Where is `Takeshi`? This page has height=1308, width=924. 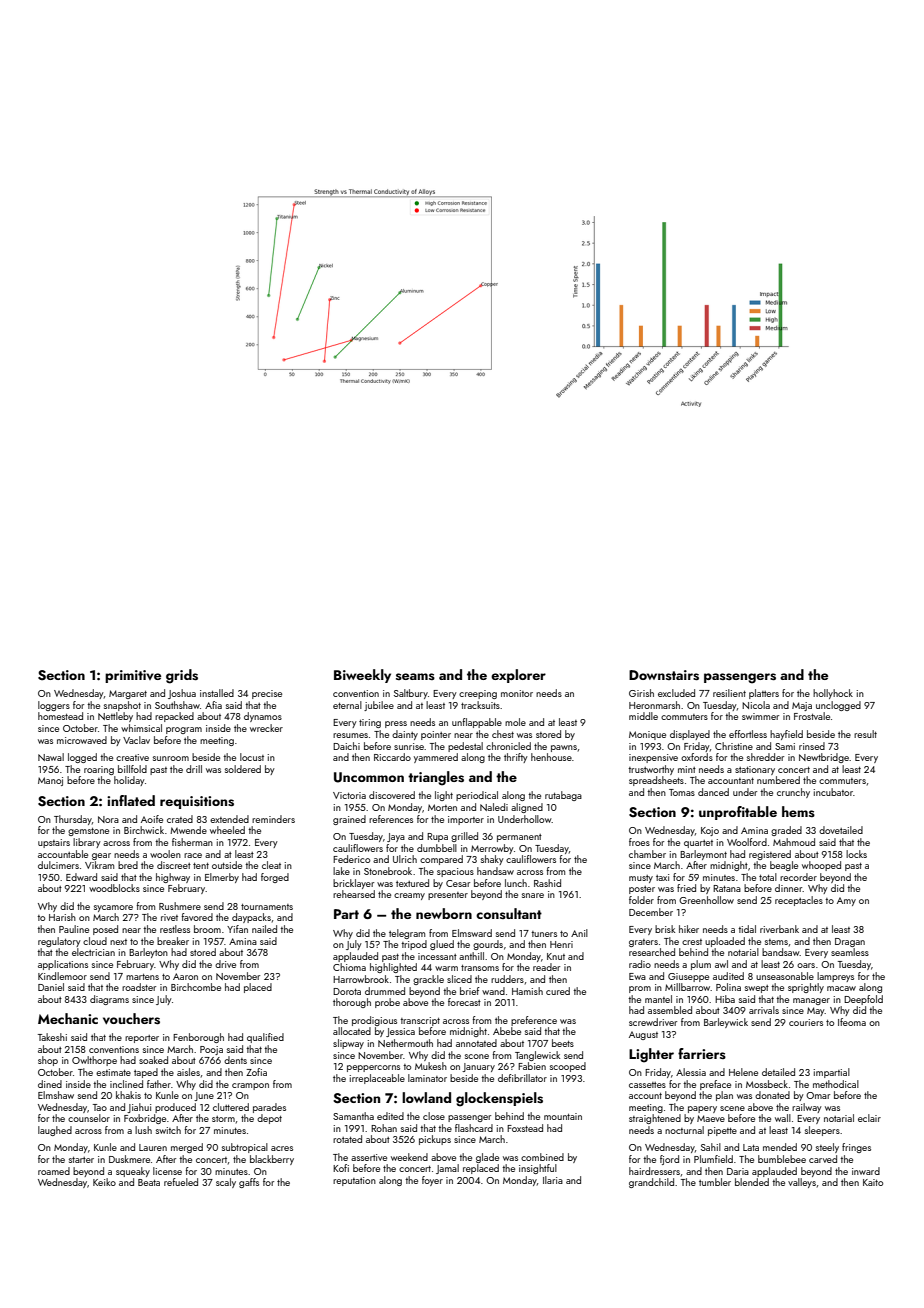 Takeshi is located at coordinates (52, 1037).
